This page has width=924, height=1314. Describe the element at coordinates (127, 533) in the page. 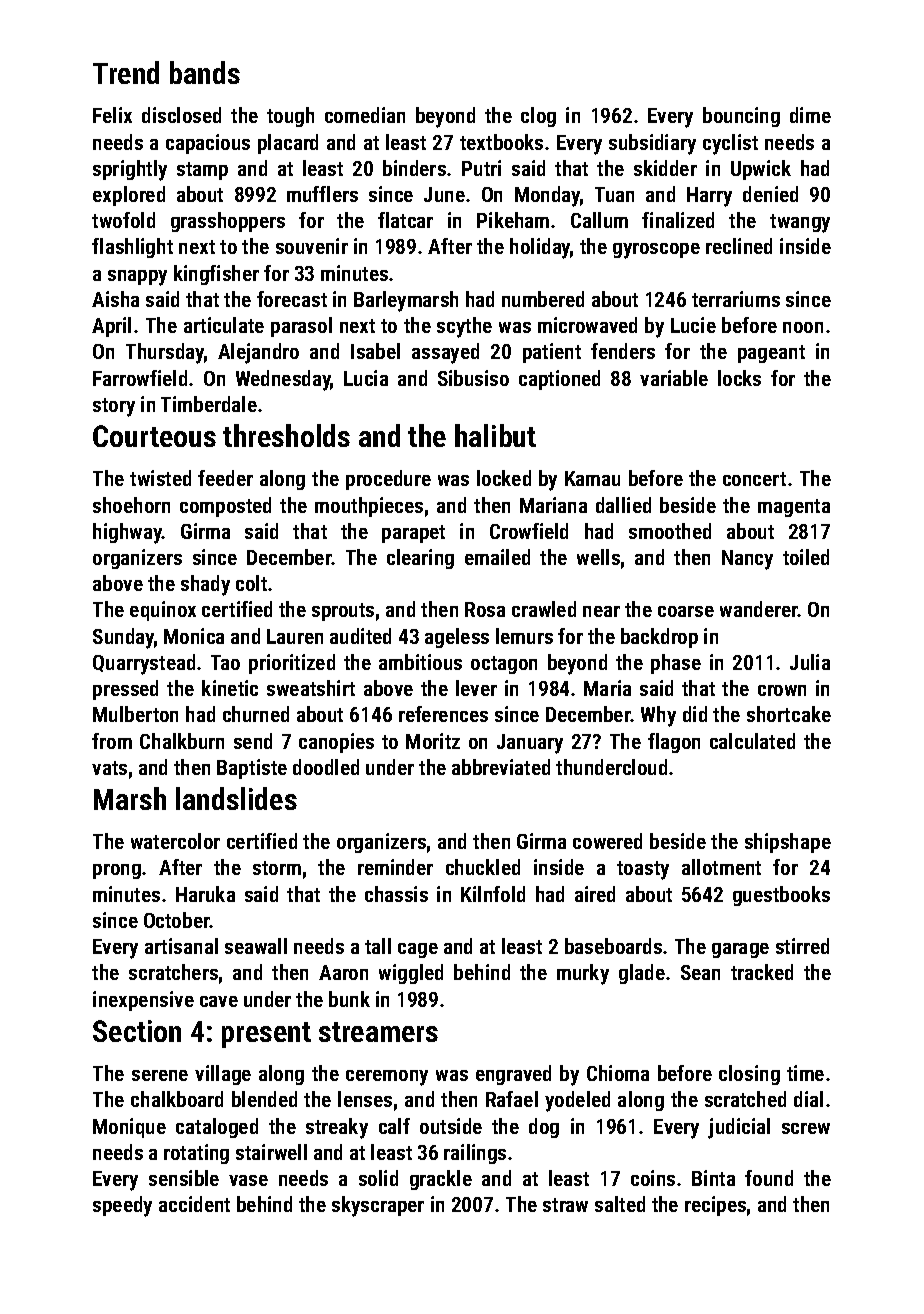

I see `highway` at that location.
